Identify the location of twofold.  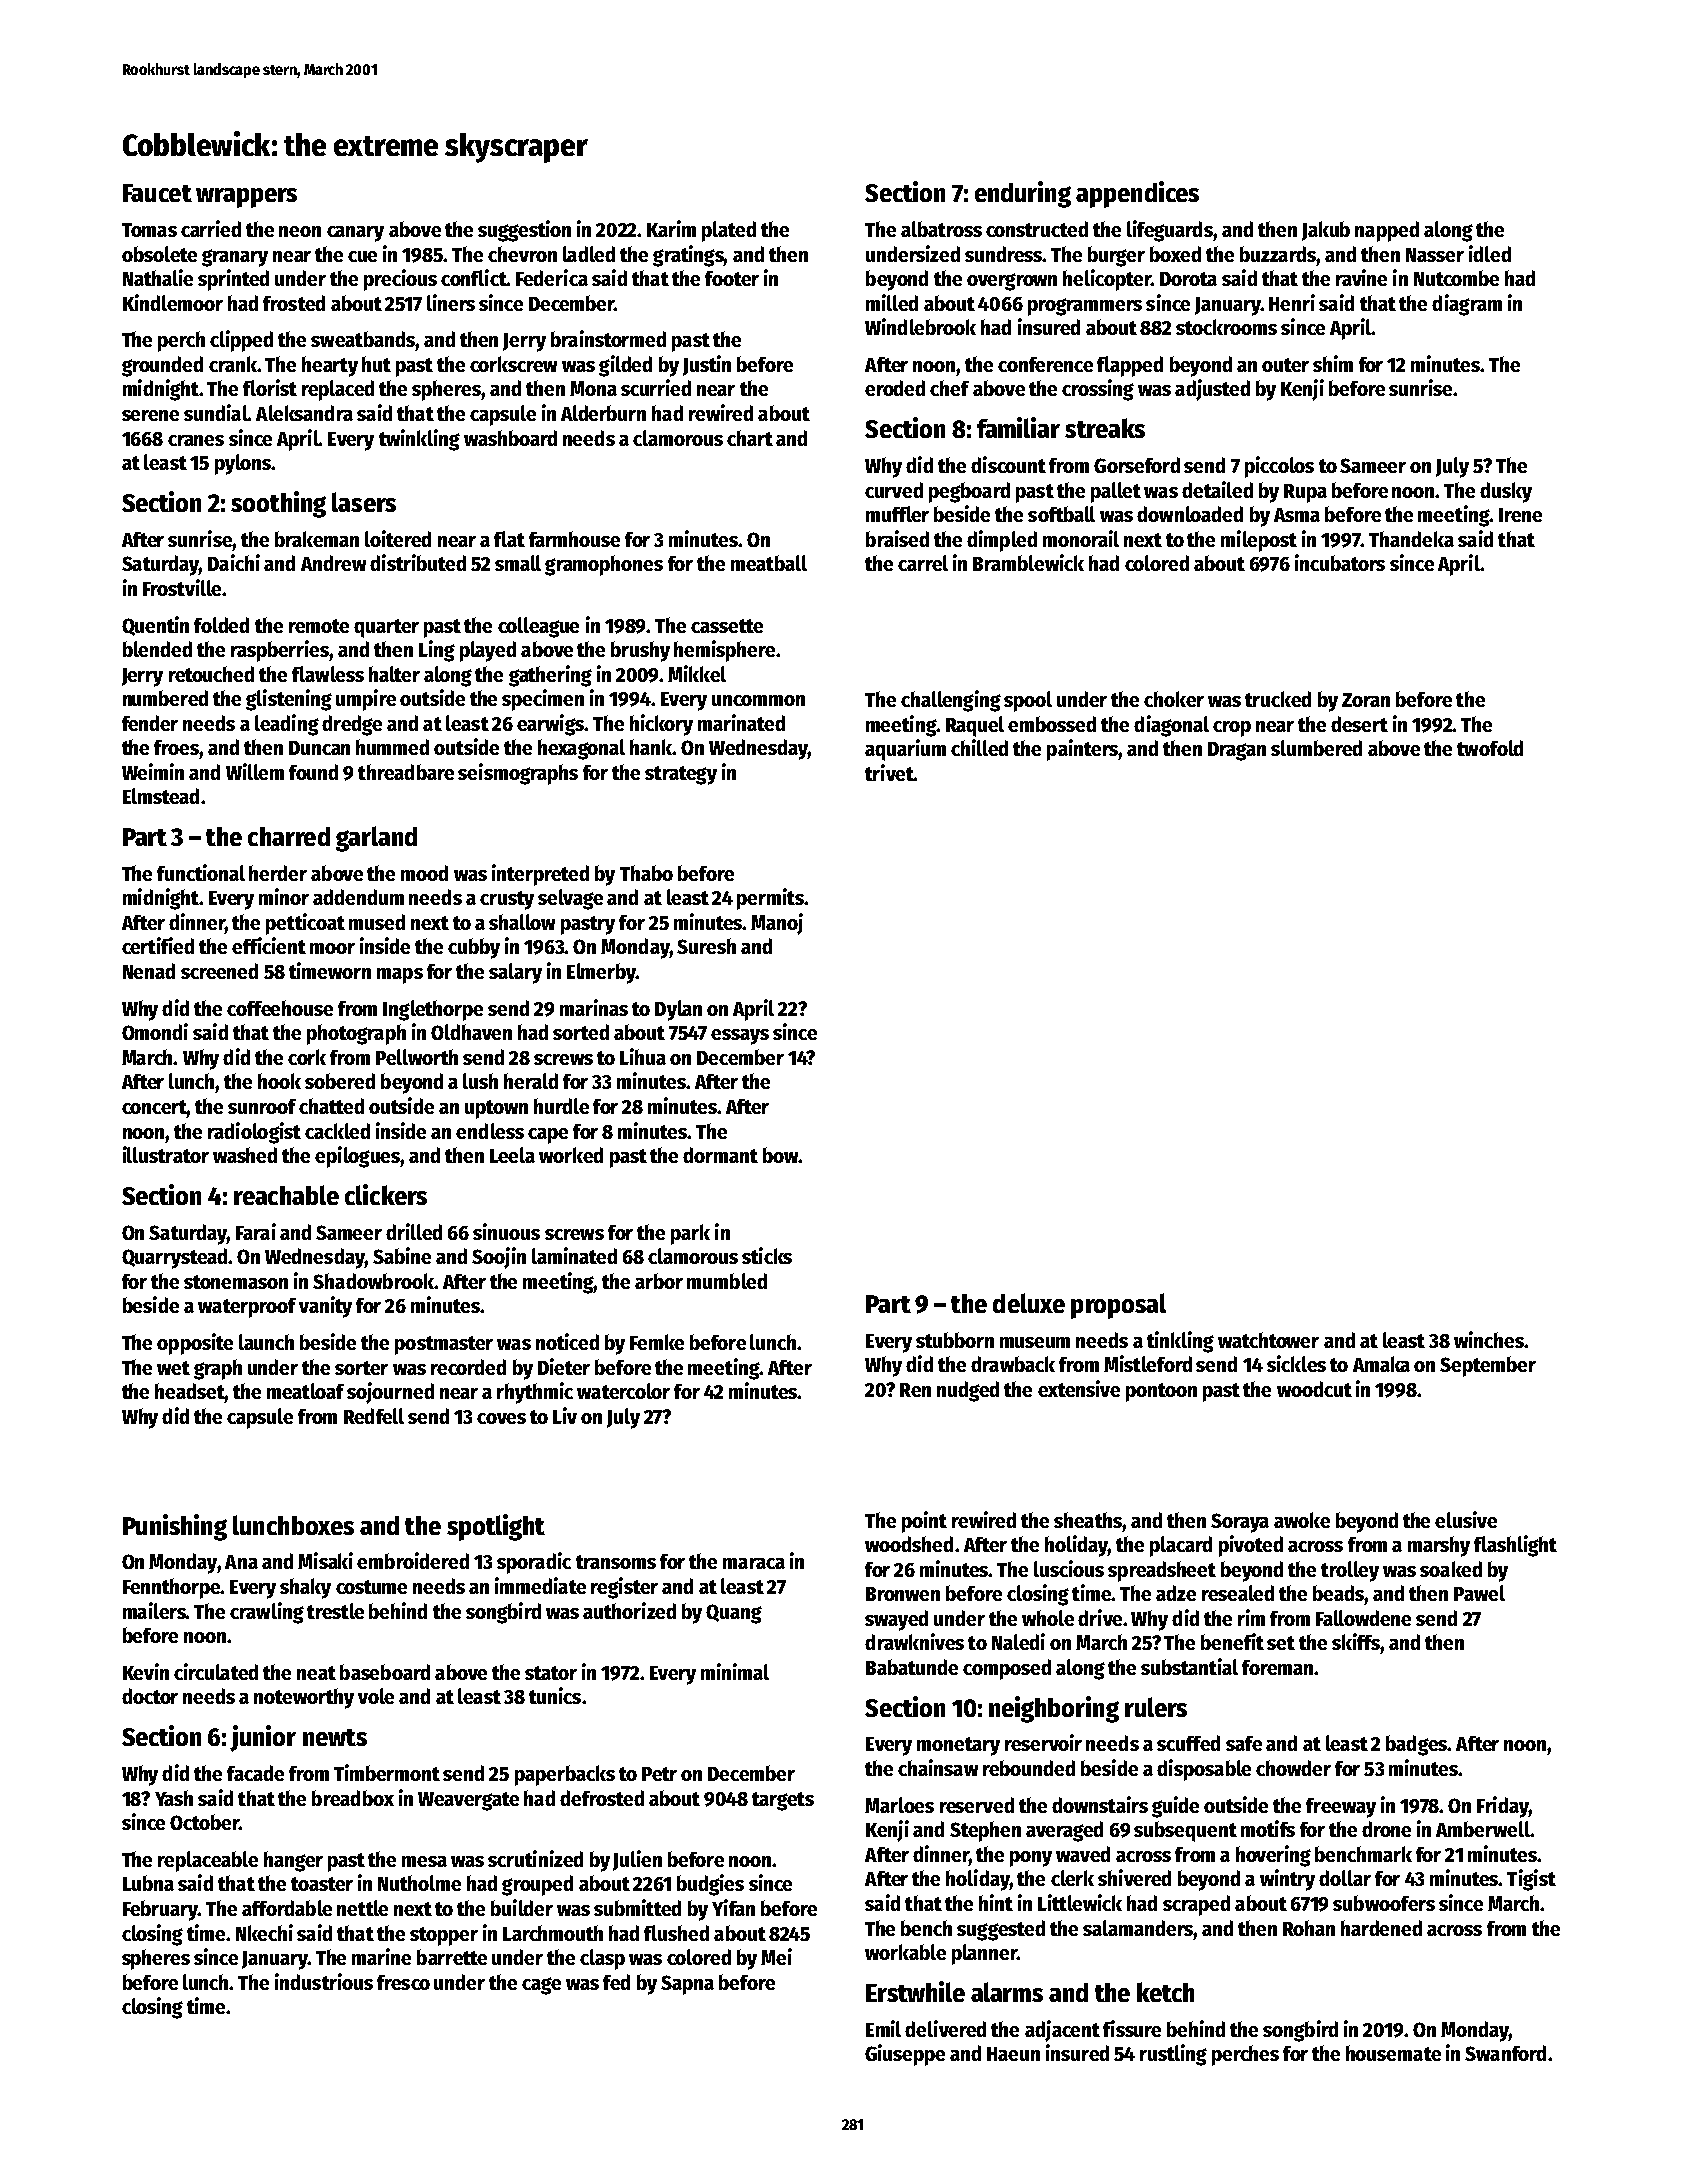
(1490, 748).
